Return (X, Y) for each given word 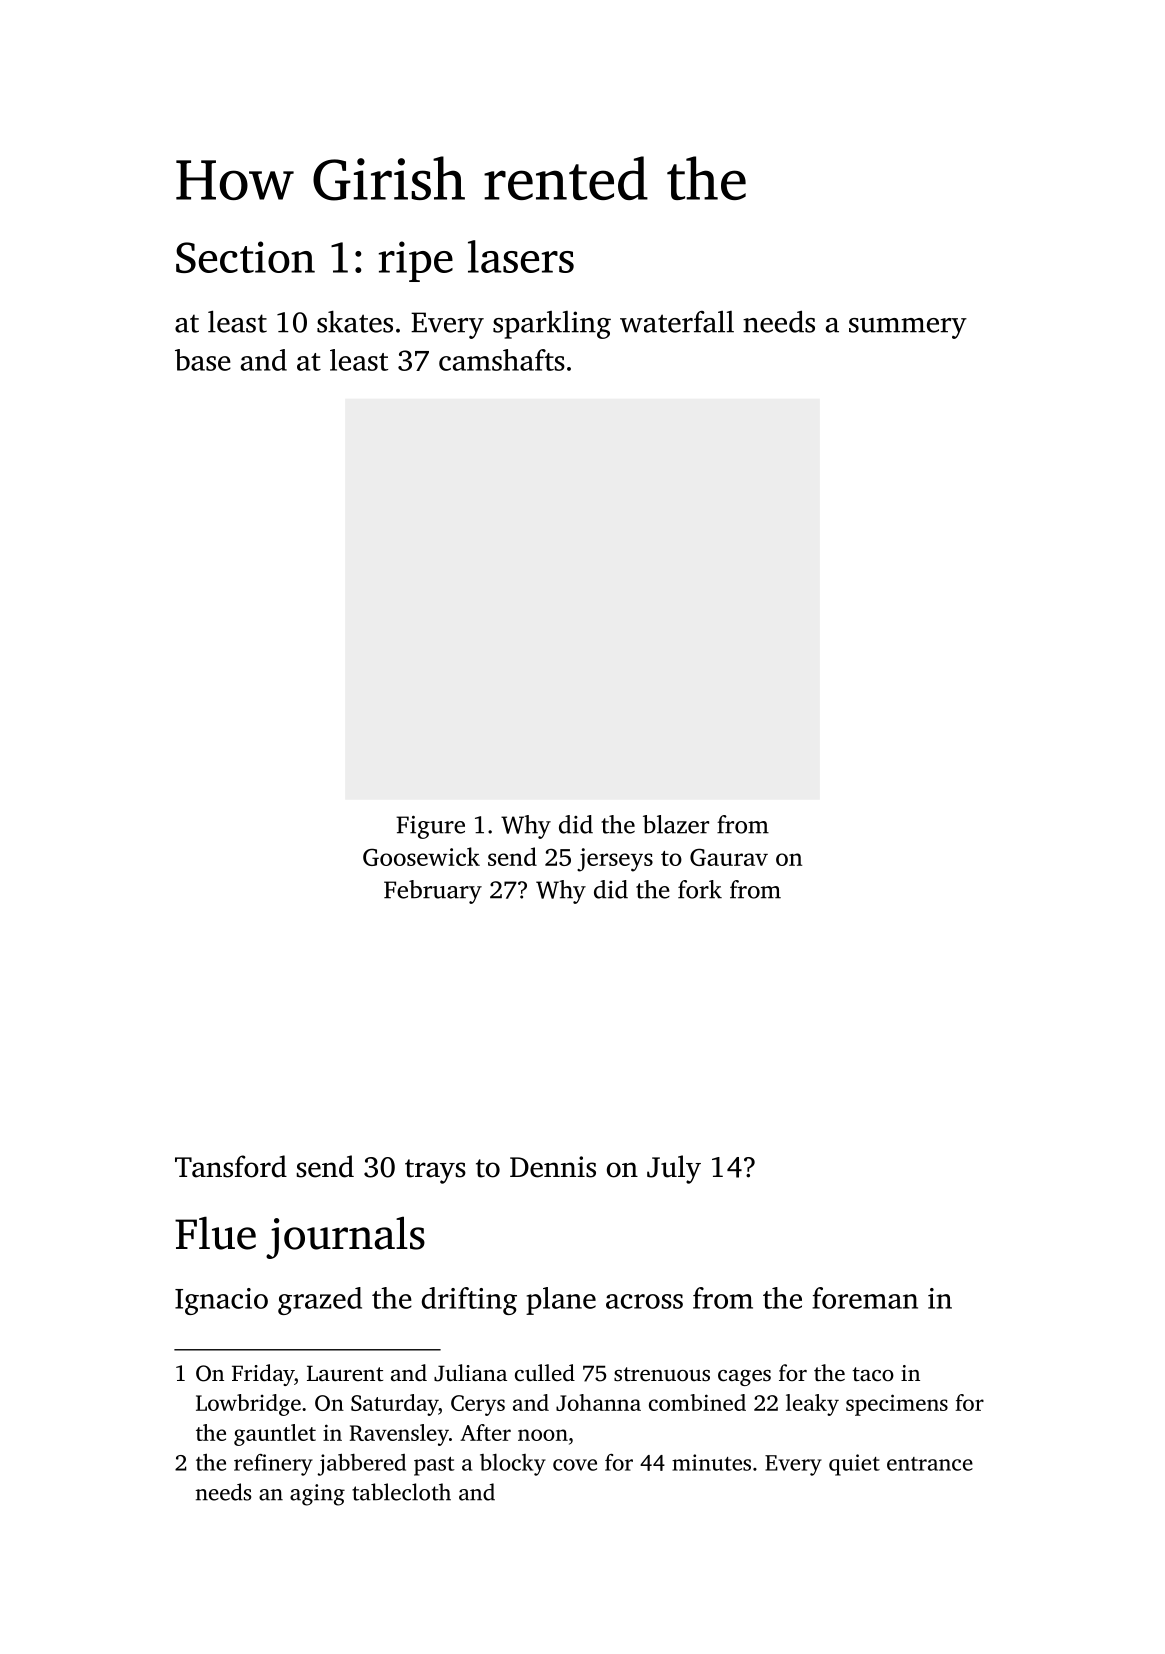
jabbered (362, 1465)
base (203, 360)
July (674, 1169)
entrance (930, 1464)
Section (245, 257)
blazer (676, 824)
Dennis (553, 1167)
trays (435, 1171)
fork (700, 889)
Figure (430, 827)
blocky (513, 1465)
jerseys (615, 860)
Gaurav (729, 857)
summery (908, 328)
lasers (521, 256)
